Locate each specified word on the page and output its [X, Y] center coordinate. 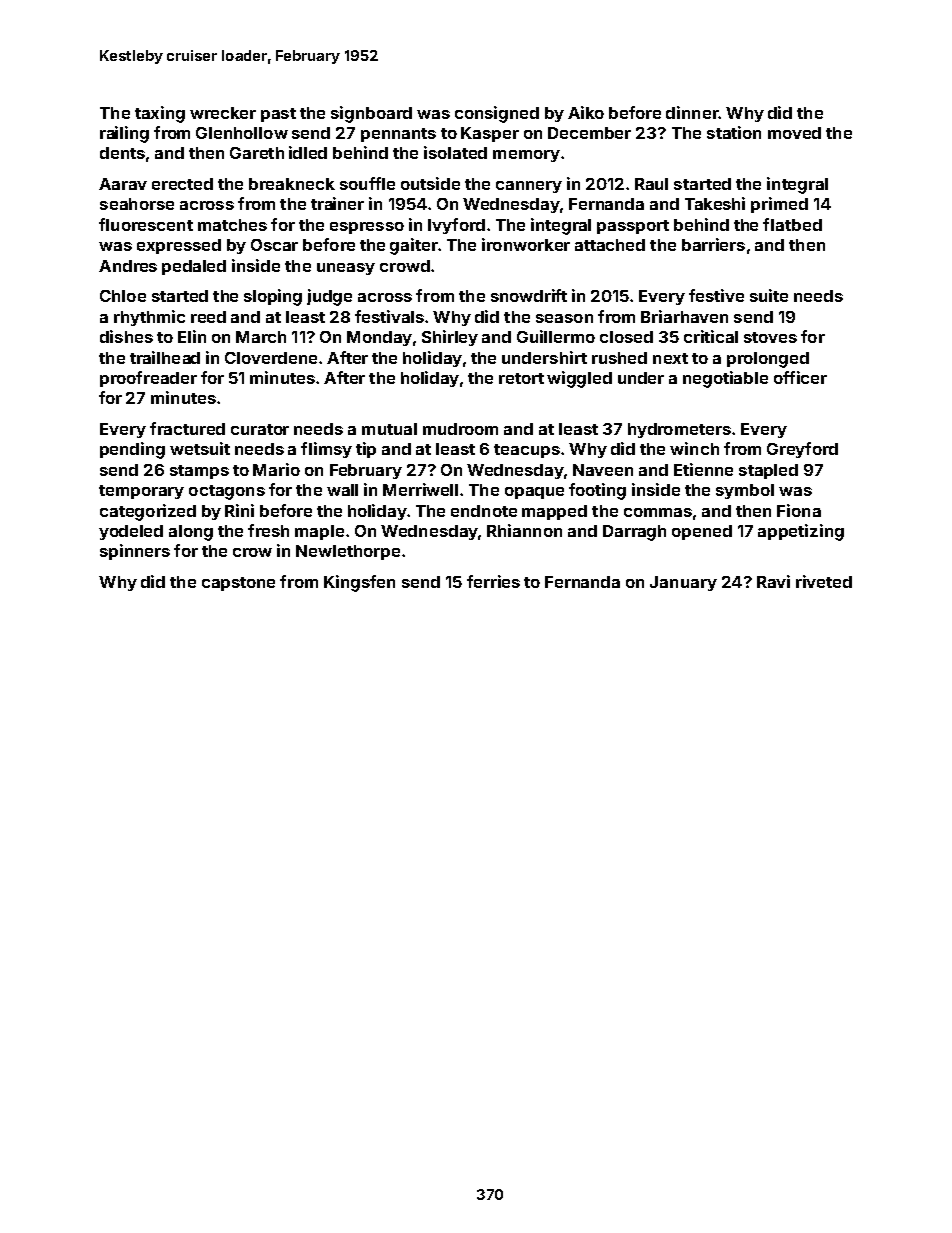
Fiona [799, 510]
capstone [238, 584]
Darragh [634, 533]
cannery [529, 187]
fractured [187, 428]
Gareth [257, 153]
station [734, 132]
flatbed [792, 224]
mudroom [460, 429]
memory [526, 156]
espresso [367, 228]
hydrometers [679, 430]
